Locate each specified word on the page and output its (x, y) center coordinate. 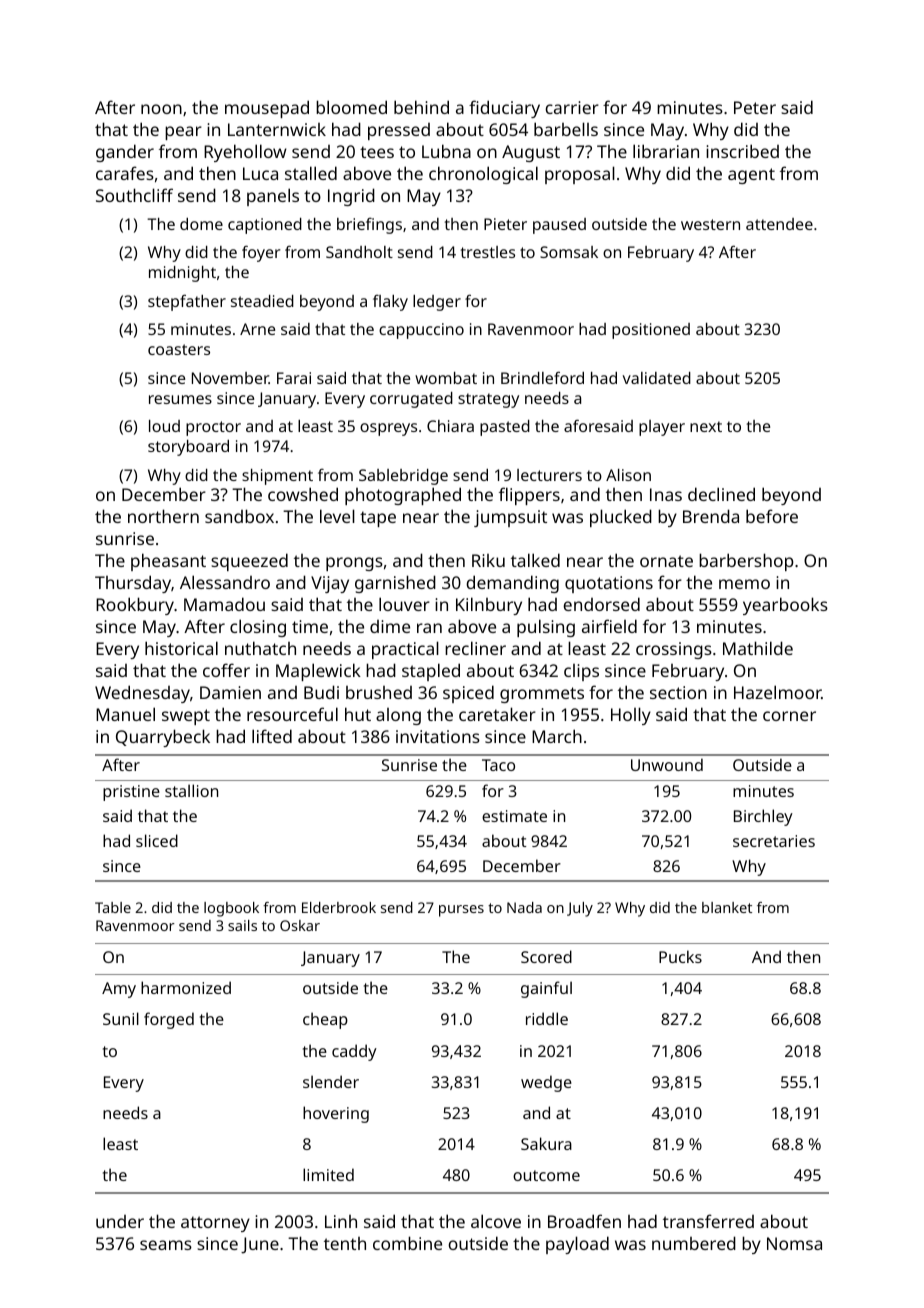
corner (789, 716)
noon (161, 109)
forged (169, 1020)
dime (390, 626)
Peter (755, 107)
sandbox (239, 516)
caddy (354, 1052)
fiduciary (504, 109)
